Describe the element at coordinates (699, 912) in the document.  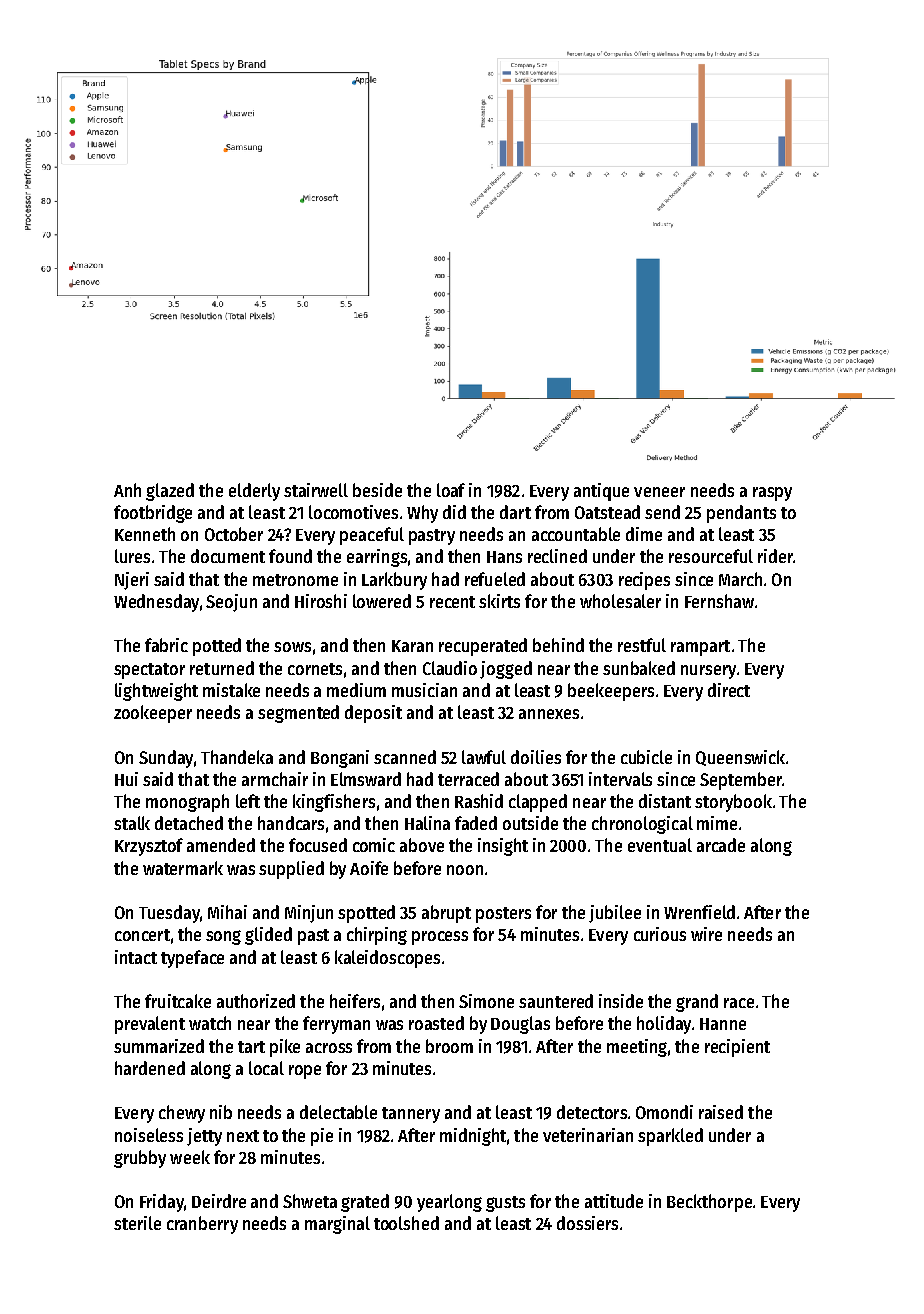
I see `Wrenfield` at that location.
